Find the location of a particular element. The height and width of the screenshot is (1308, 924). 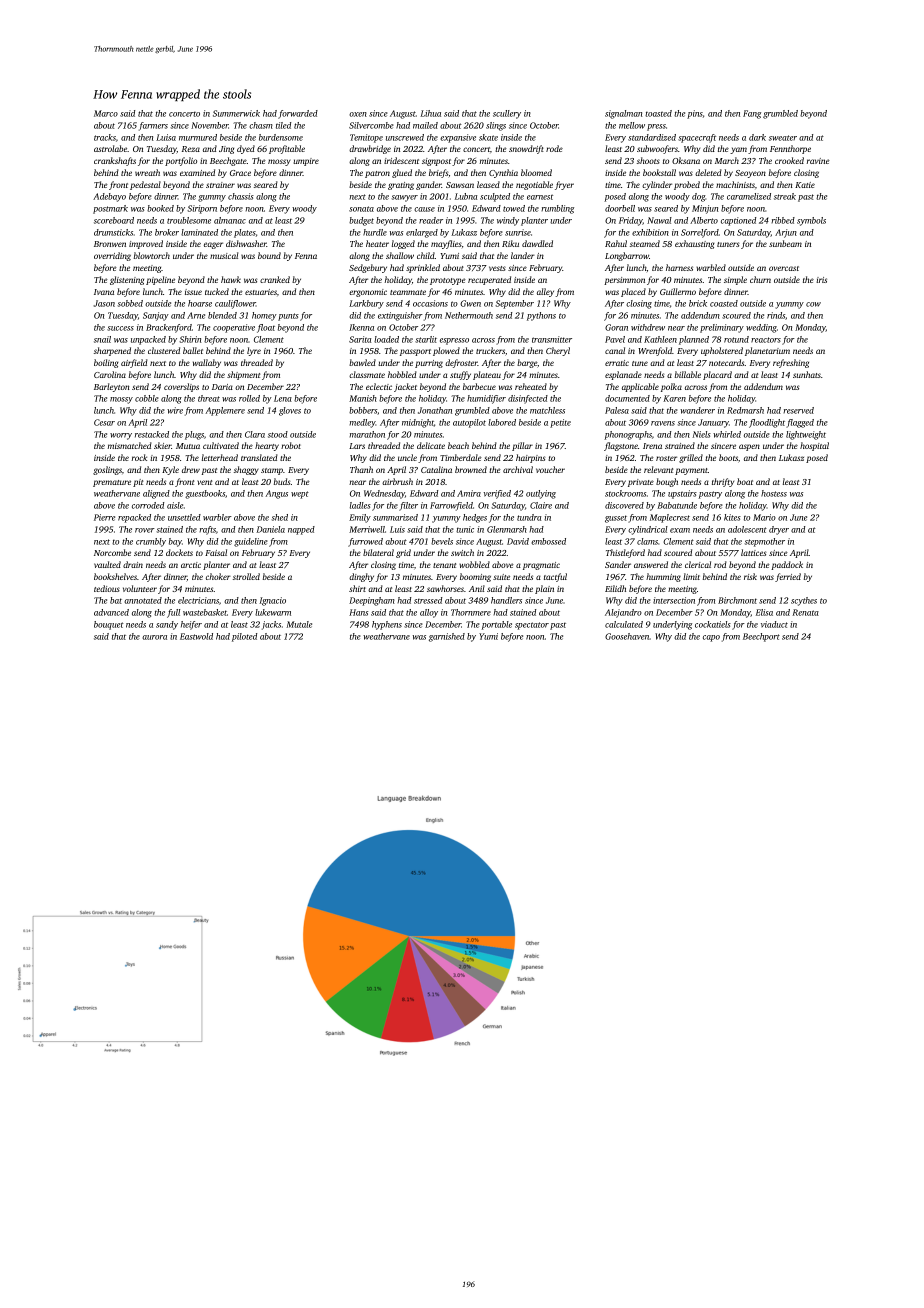

iridescent is located at coordinates (401, 160).
